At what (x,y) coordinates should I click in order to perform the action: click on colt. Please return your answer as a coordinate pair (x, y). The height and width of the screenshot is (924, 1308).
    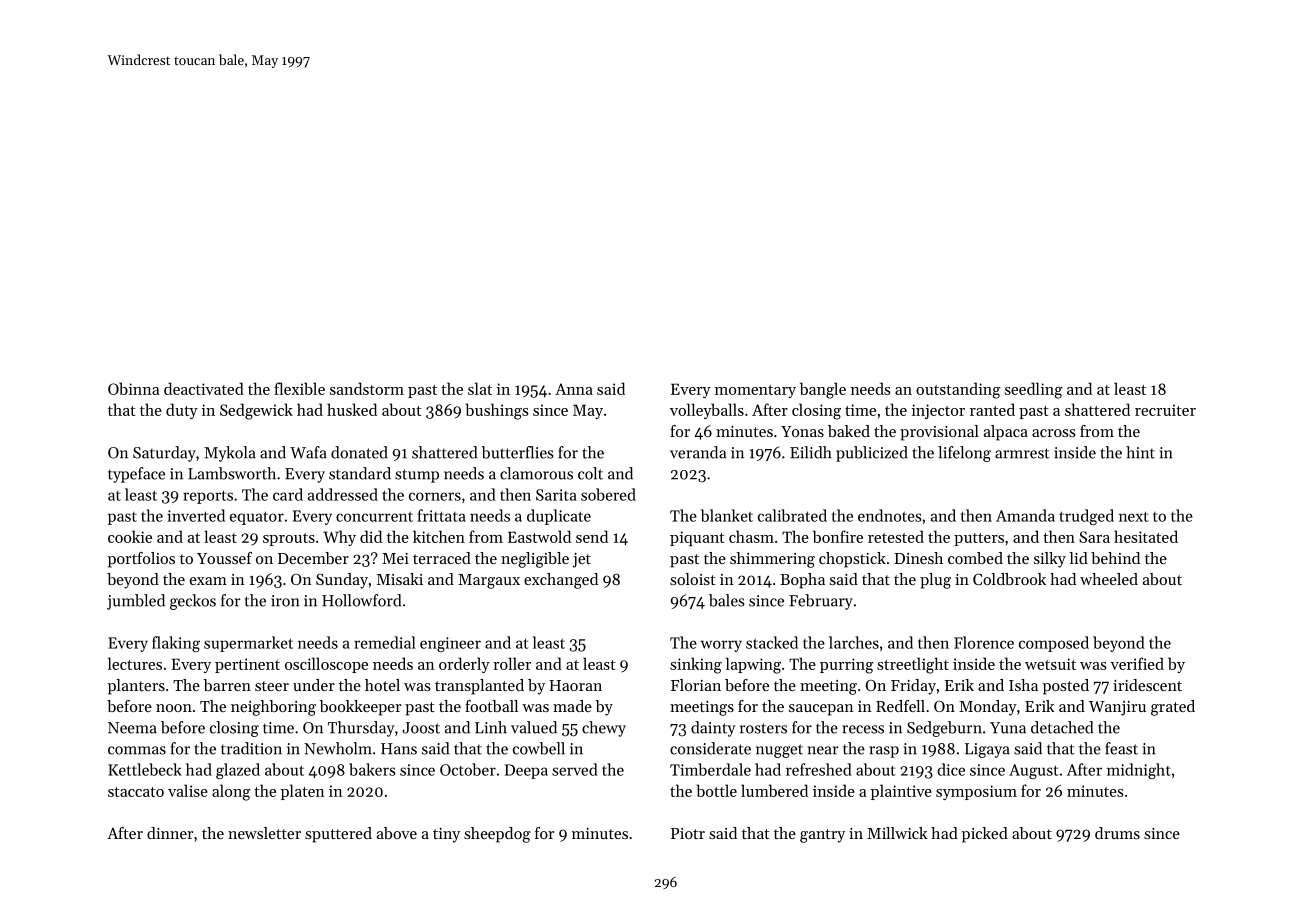
    Looking at the image, I should click on (590, 473).
